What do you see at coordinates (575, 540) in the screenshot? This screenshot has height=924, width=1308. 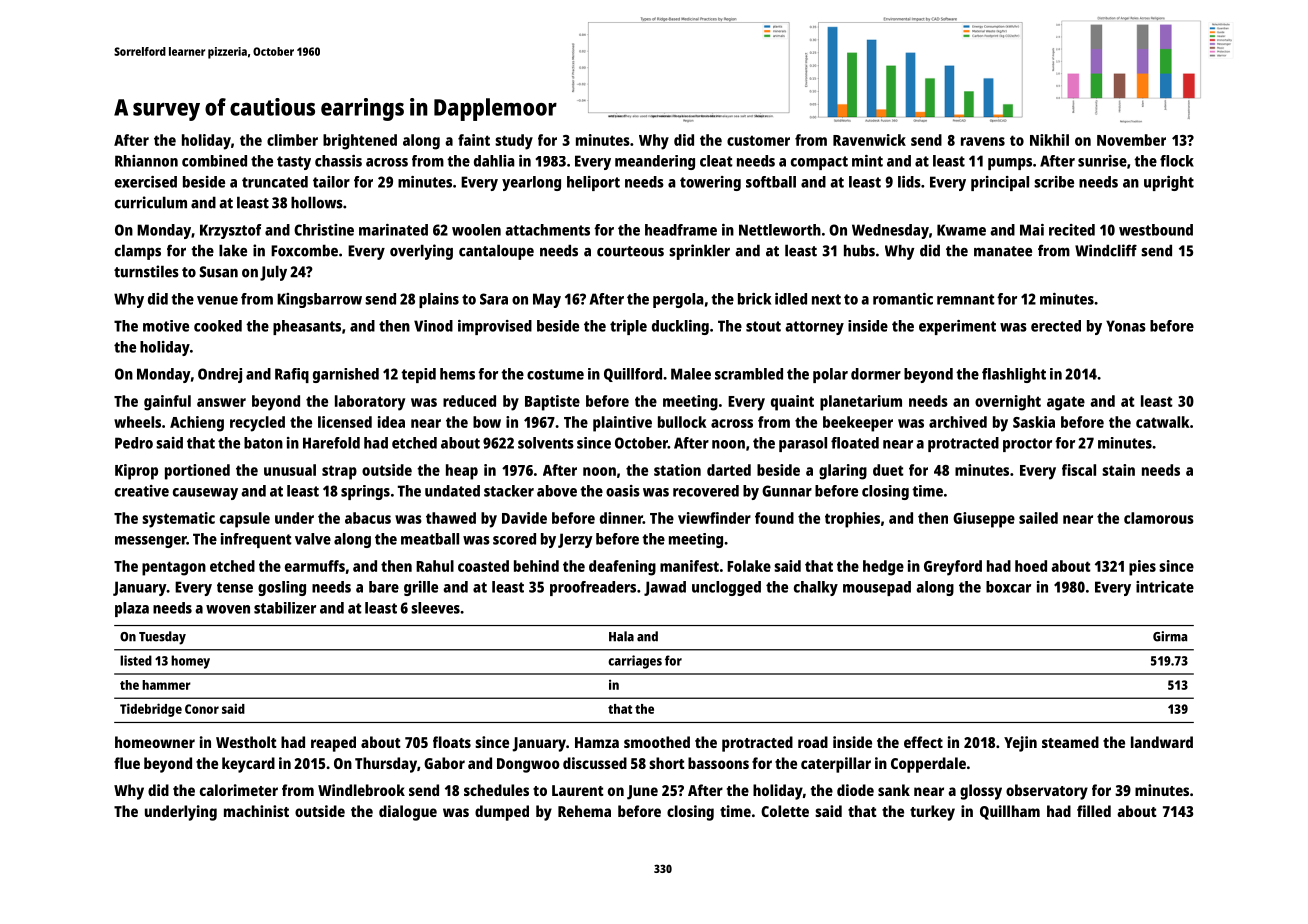 I see `Jerzy` at bounding box center [575, 540].
